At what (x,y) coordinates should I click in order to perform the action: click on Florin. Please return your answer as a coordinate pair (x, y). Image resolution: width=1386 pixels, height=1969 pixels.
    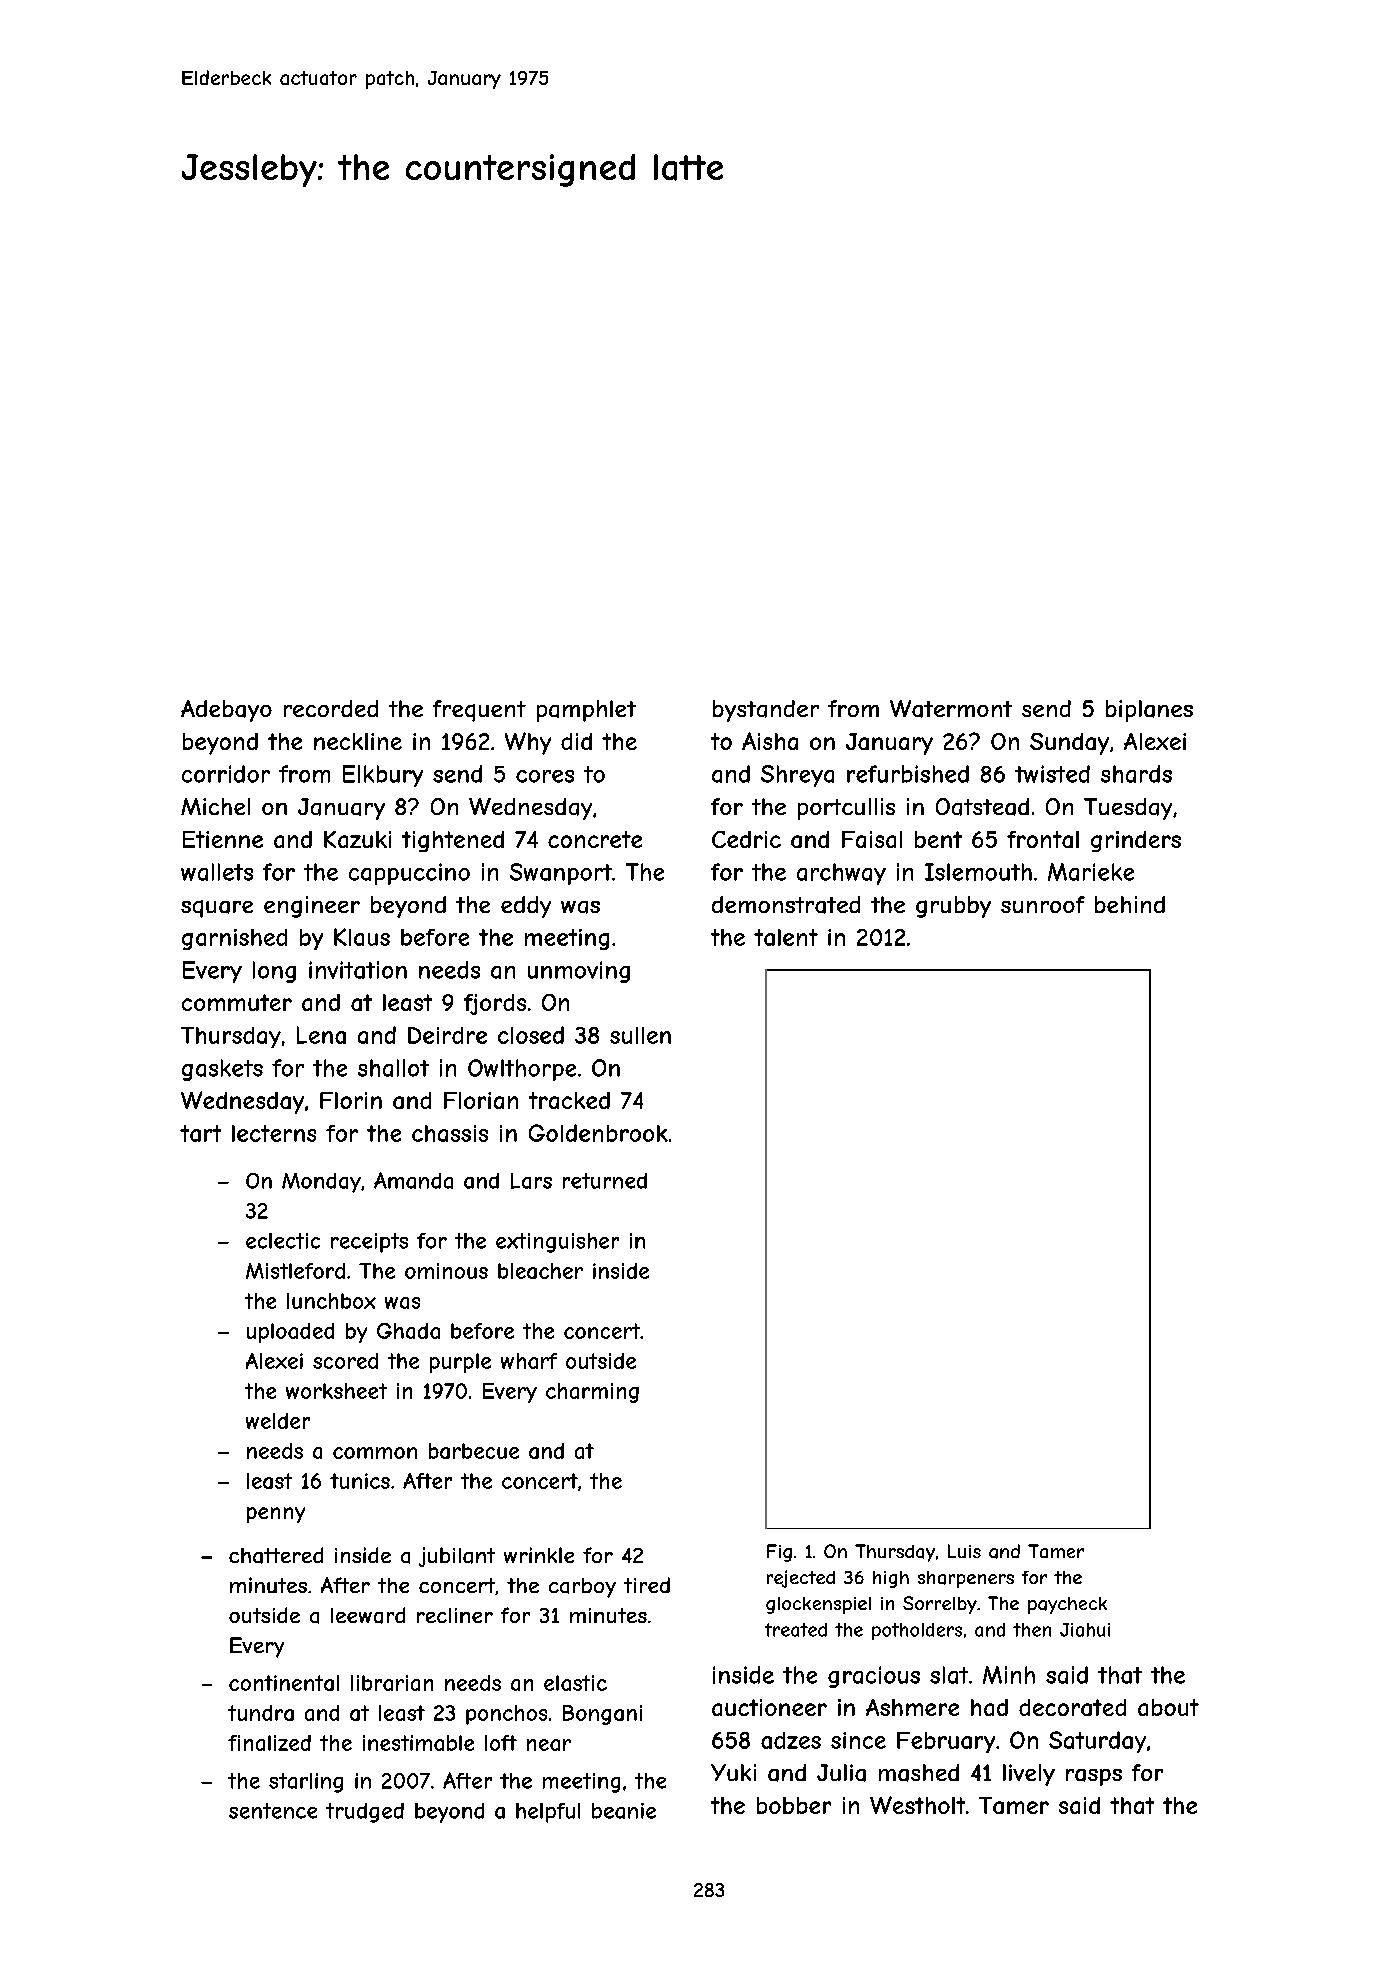
    Looking at the image, I should click on (351, 1100).
